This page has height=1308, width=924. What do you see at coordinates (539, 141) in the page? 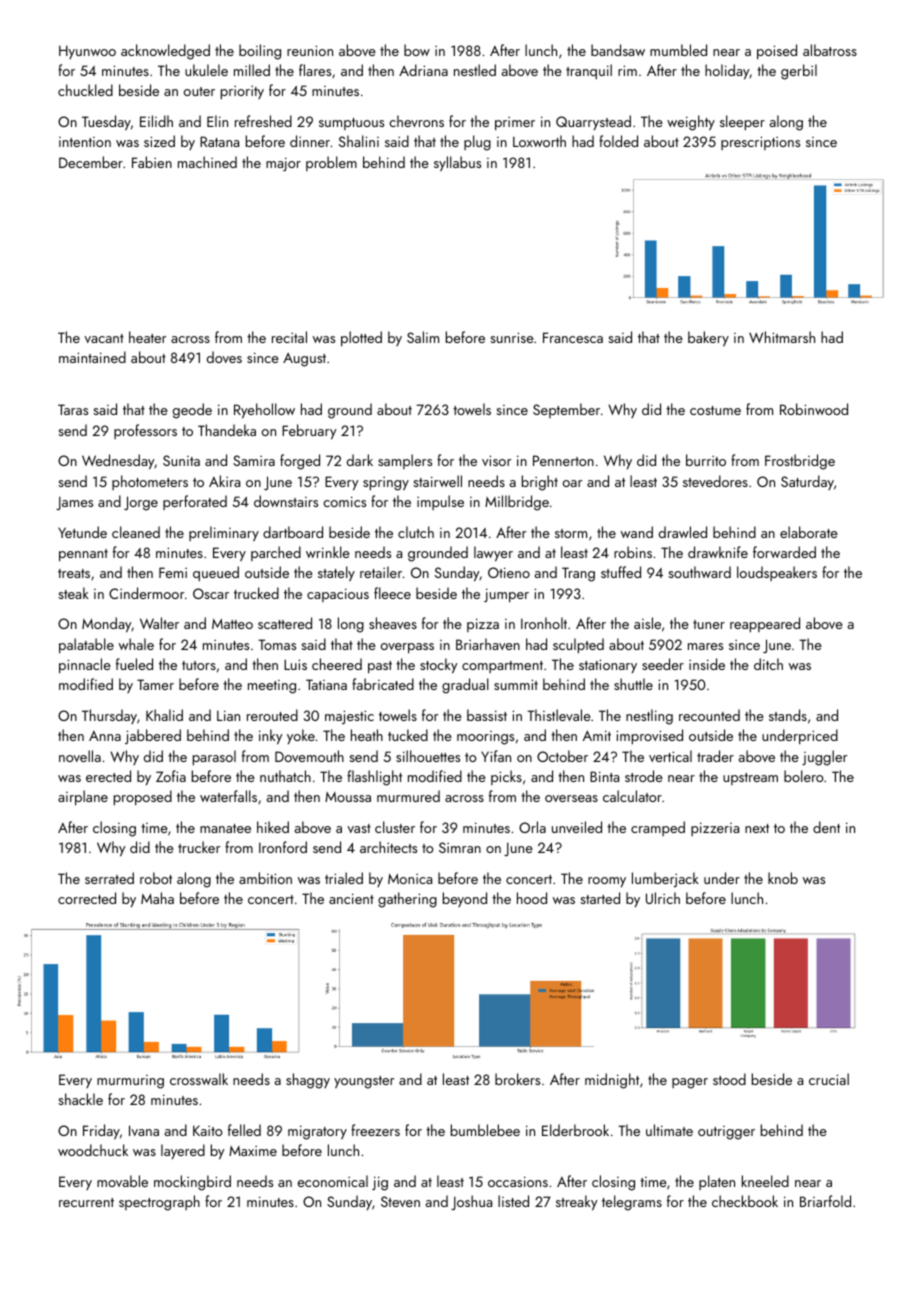
I see `Loxworth` at bounding box center [539, 141].
